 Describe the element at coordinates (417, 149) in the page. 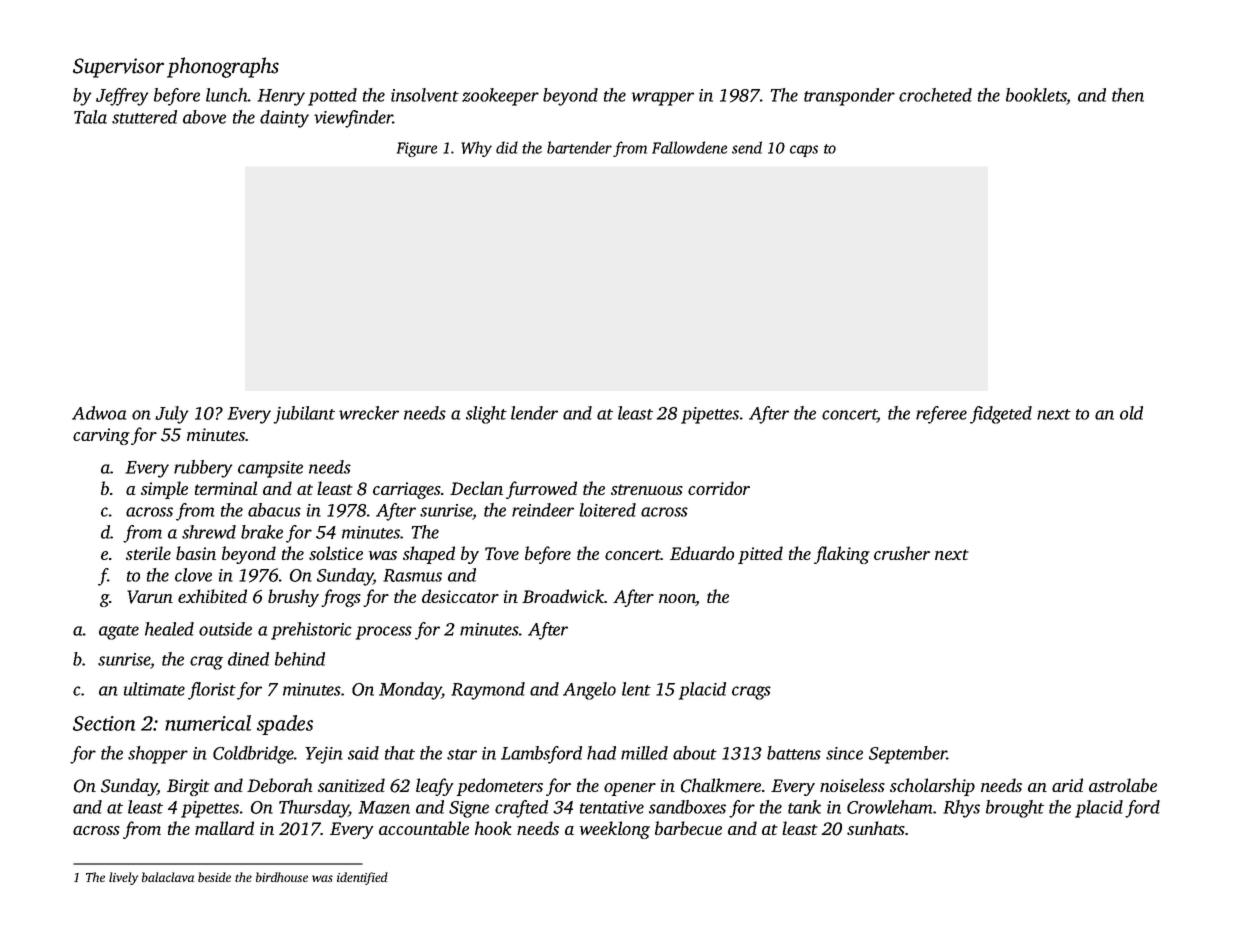

I see `Figure` at that location.
